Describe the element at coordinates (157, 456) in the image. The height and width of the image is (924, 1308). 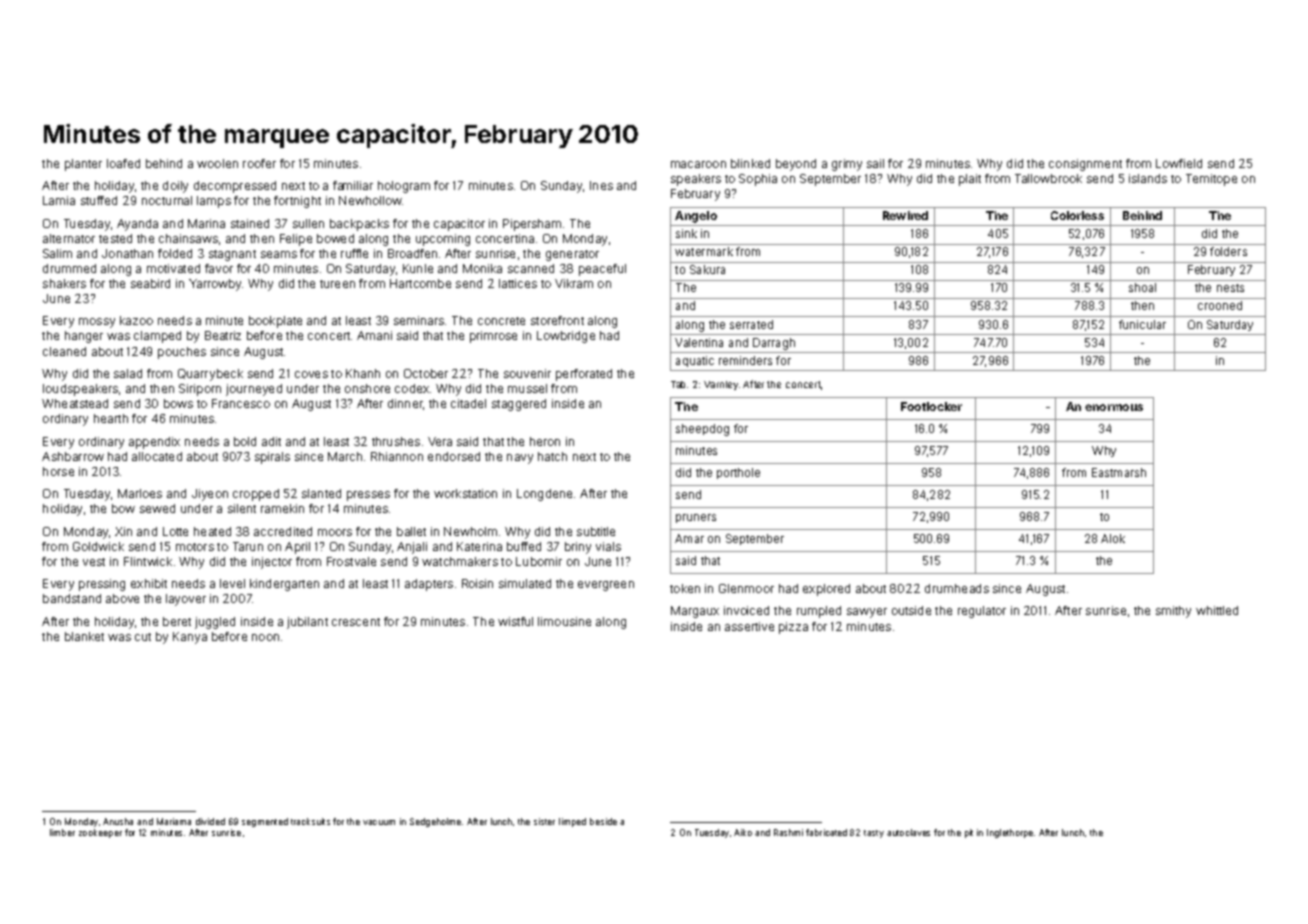
I see `allocated` at that location.
